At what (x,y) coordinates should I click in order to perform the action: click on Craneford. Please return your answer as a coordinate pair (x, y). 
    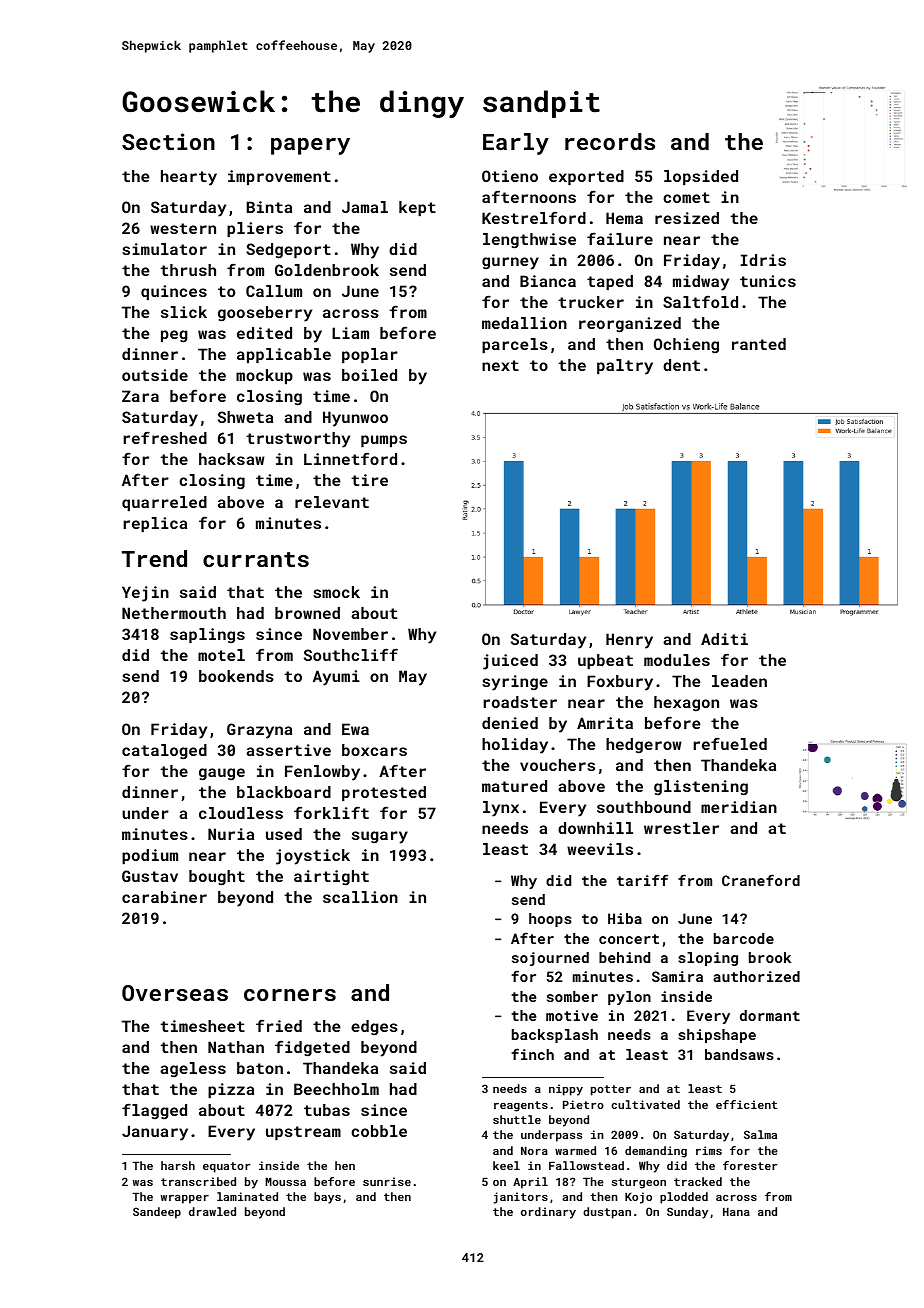
    Looking at the image, I should click on (761, 880).
